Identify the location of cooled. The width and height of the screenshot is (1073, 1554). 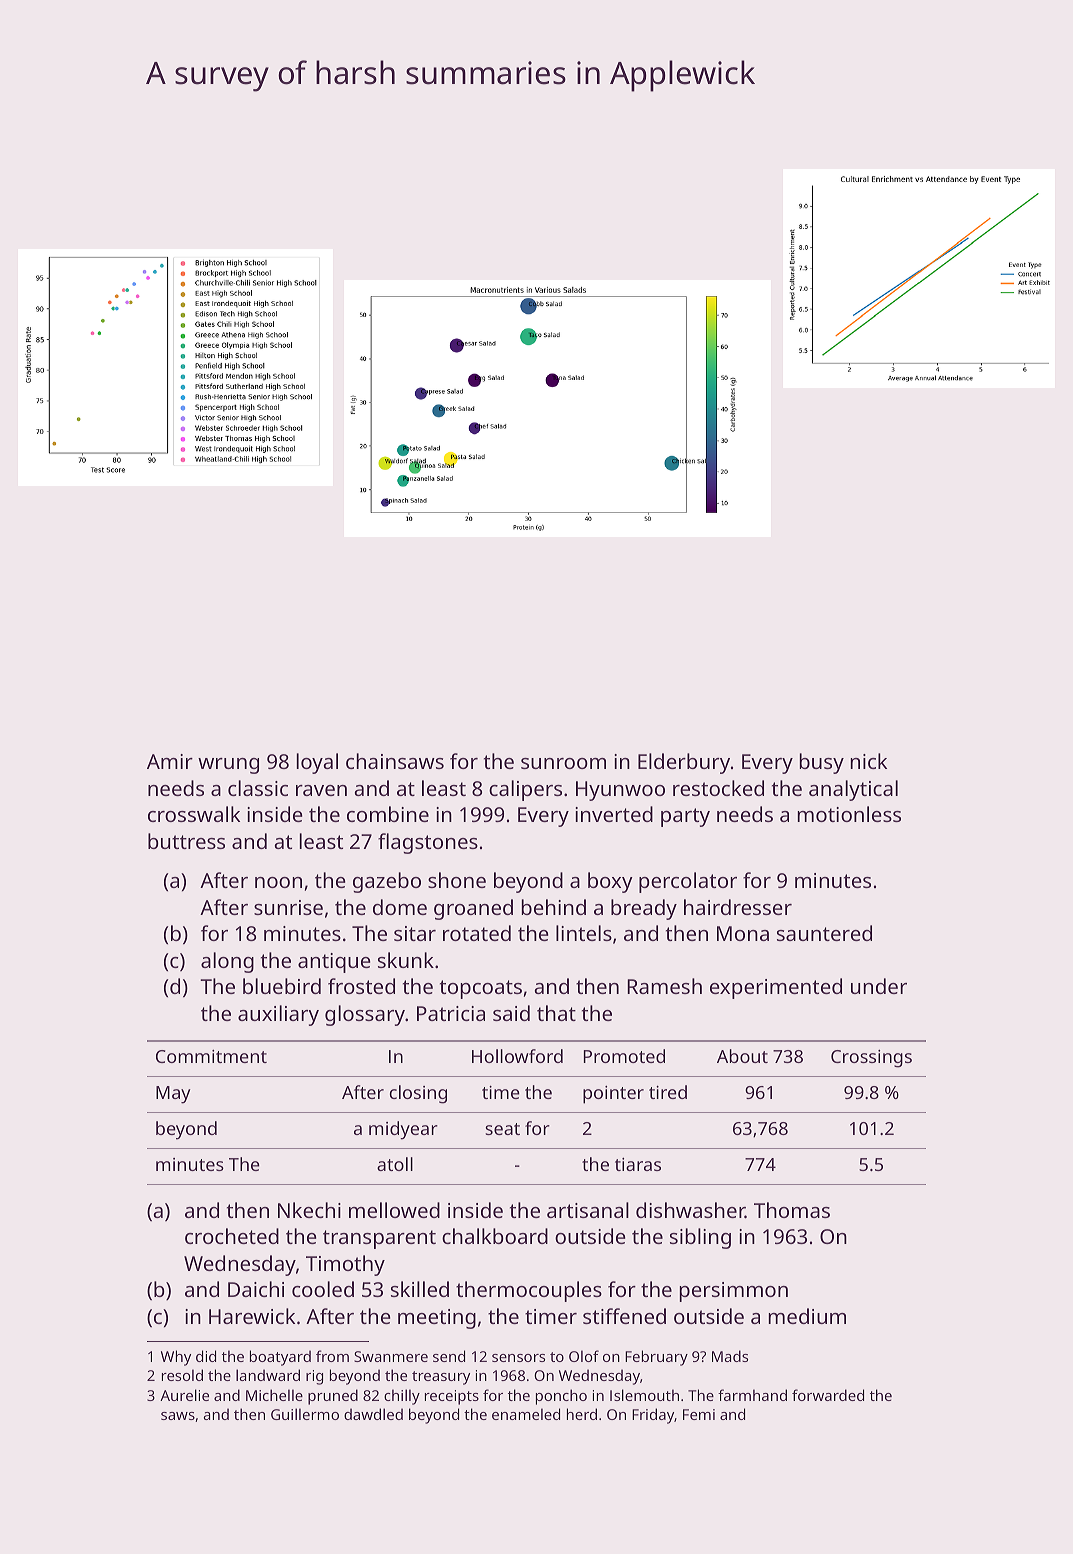
(323, 1289).
